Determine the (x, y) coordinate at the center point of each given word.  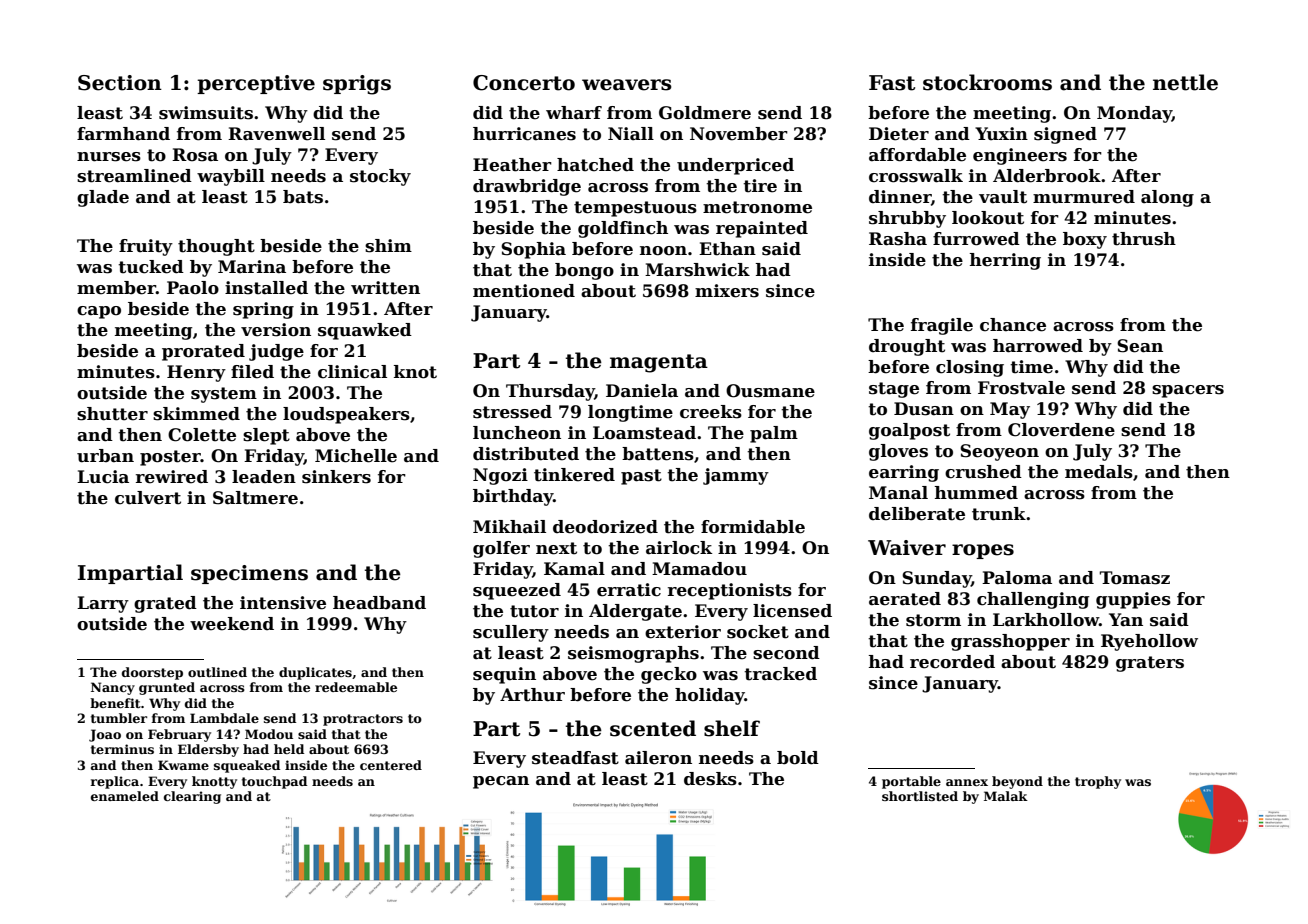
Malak (1006, 796)
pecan (501, 782)
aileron (658, 758)
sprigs (357, 85)
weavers (627, 85)
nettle (1185, 82)
